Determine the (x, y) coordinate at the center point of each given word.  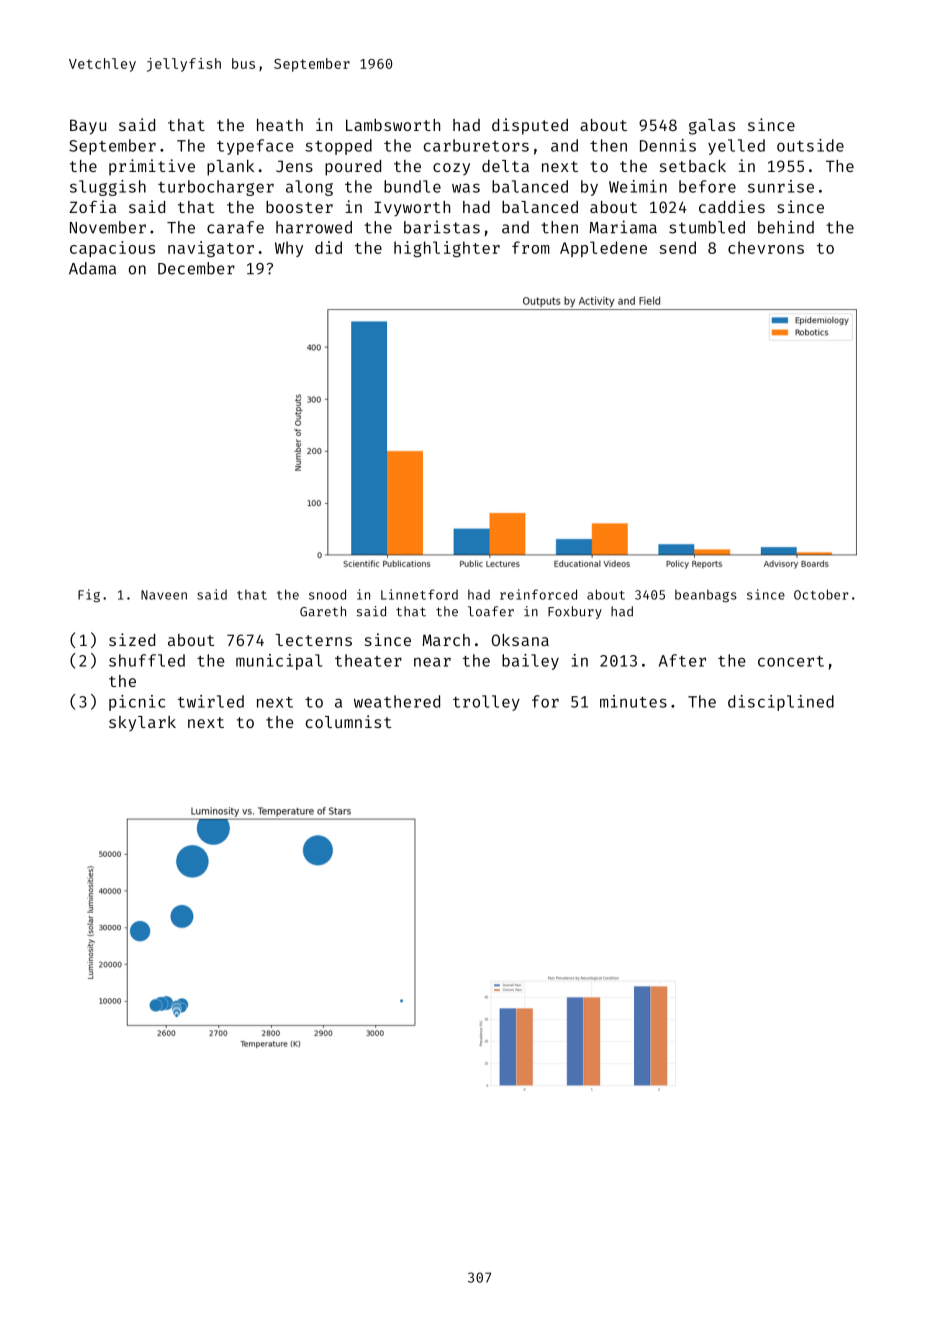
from (530, 247)
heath (280, 125)
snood (327, 594)
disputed (530, 126)
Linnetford (419, 594)
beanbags (706, 596)
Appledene (603, 249)
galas (712, 127)
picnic (137, 703)
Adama (92, 268)
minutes (633, 701)
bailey (530, 662)
